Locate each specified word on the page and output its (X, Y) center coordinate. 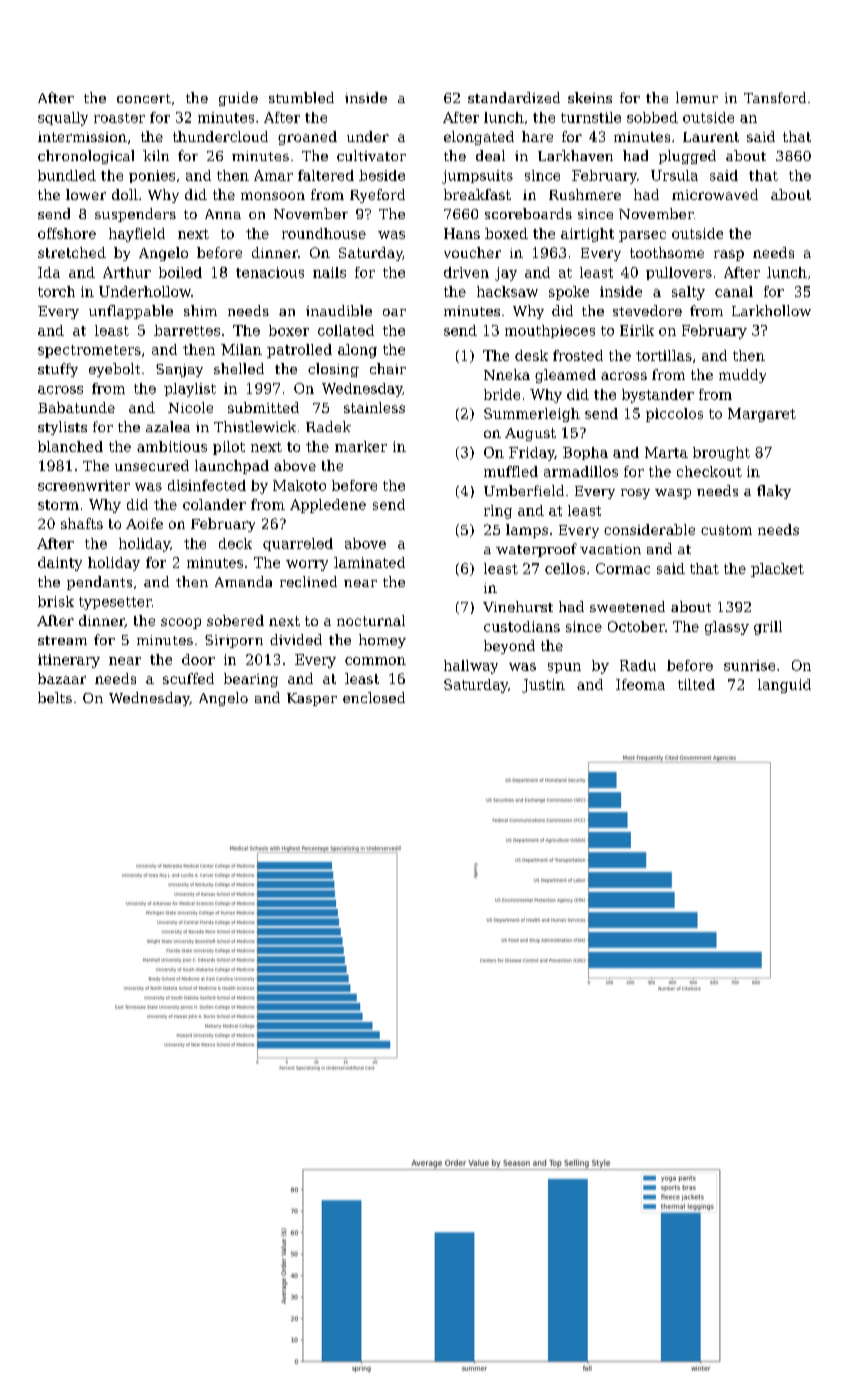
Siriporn (234, 641)
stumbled (301, 97)
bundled (67, 175)
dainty (60, 564)
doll (125, 194)
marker (361, 446)
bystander (658, 396)
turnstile (591, 117)
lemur (697, 97)
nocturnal (371, 620)
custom (726, 530)
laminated (369, 562)
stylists (62, 428)
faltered (326, 175)
